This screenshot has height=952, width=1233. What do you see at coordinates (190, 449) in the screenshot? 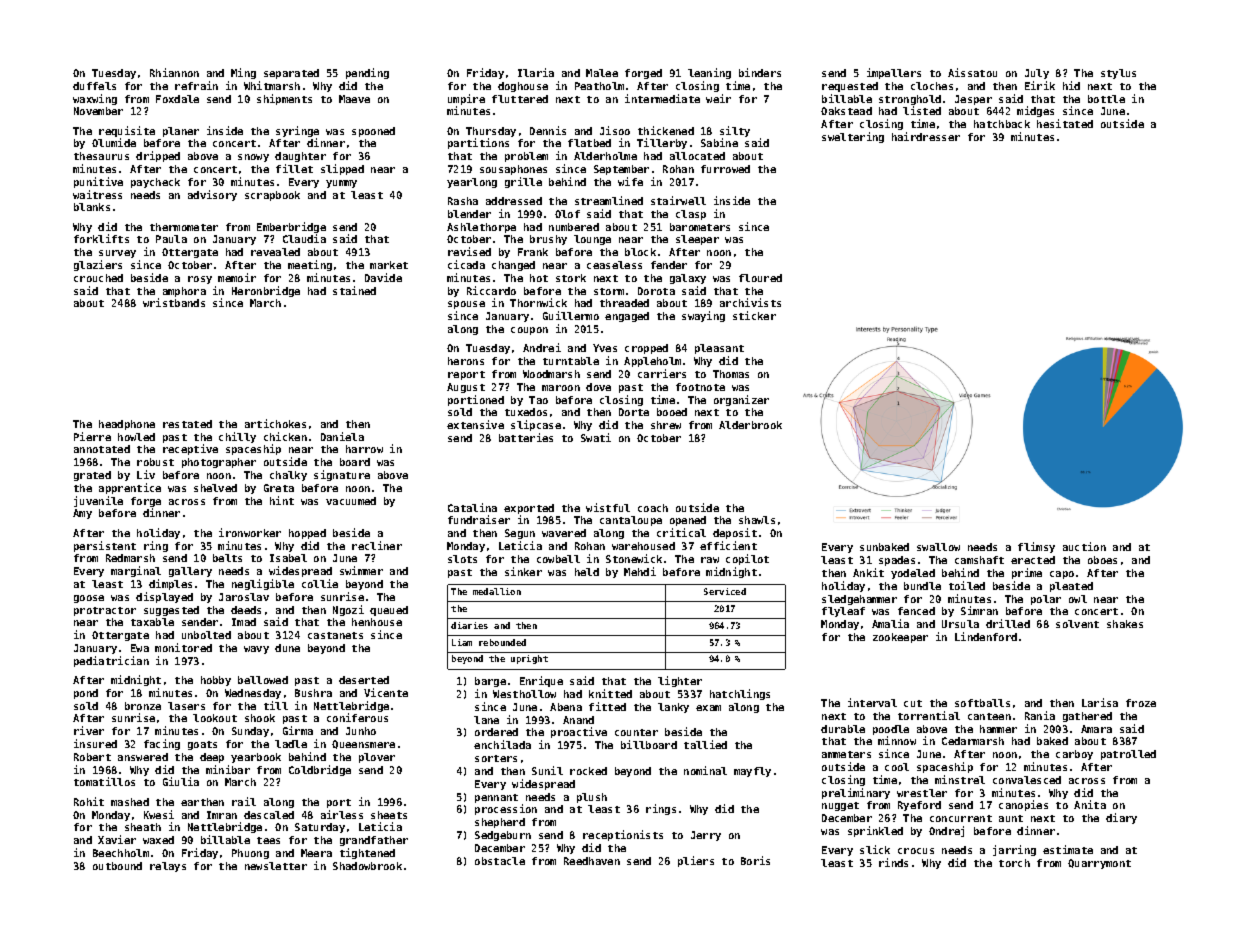
I see `receptive` at bounding box center [190, 449].
